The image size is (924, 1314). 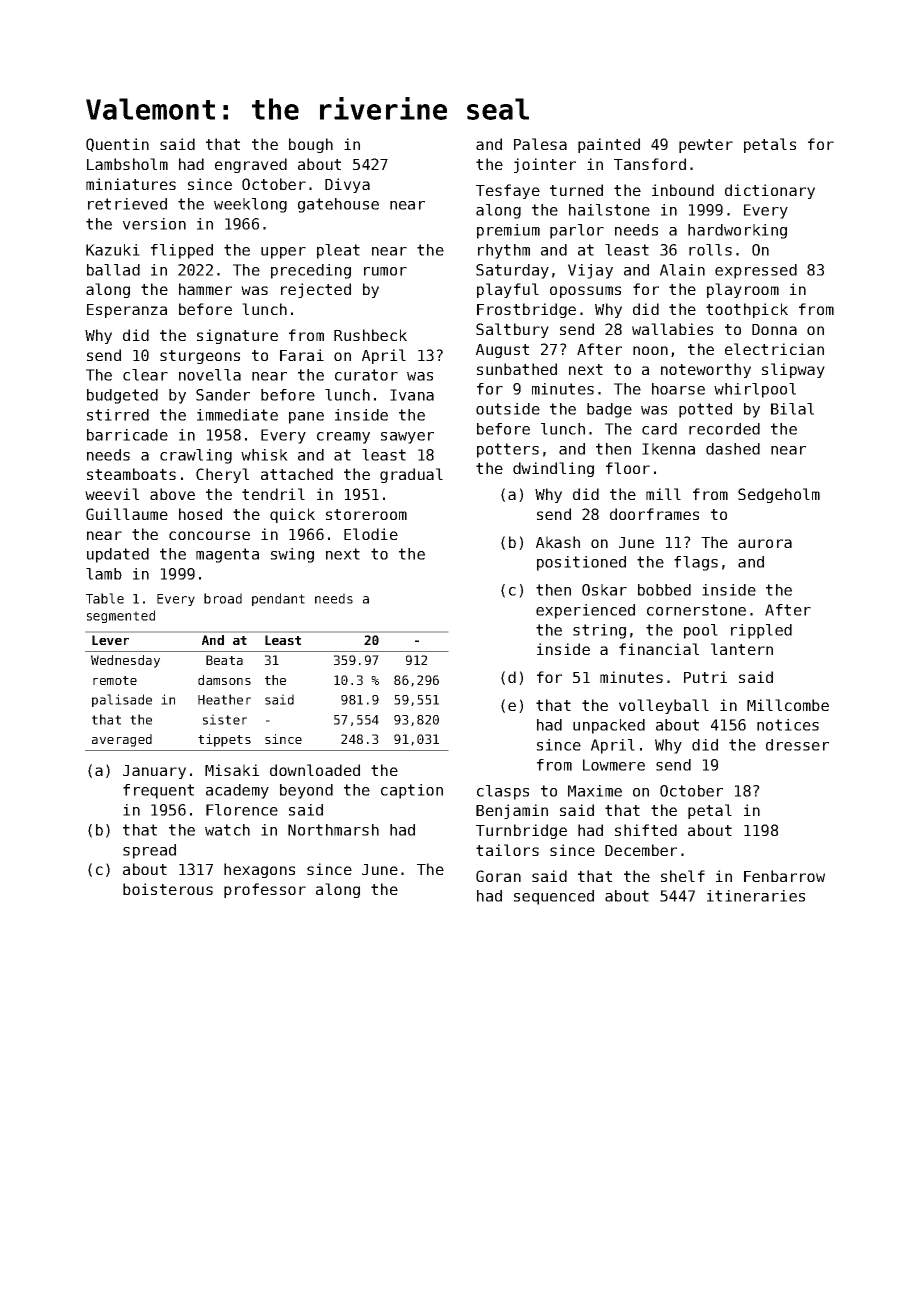 What do you see at coordinates (223, 598) in the page?
I see `broad` at bounding box center [223, 598].
